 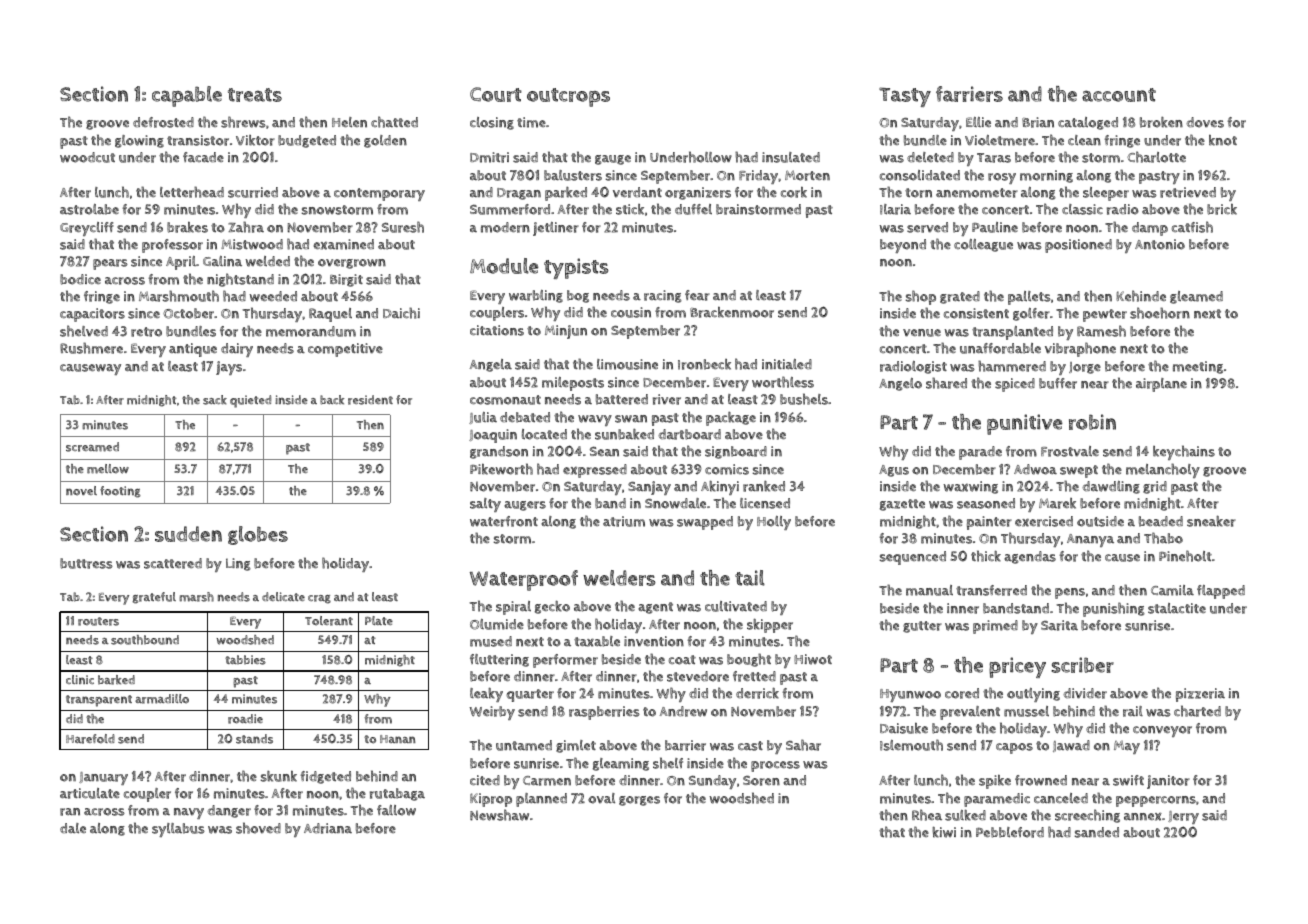 What do you see at coordinates (504, 266) in the document?
I see `Module` at bounding box center [504, 266].
